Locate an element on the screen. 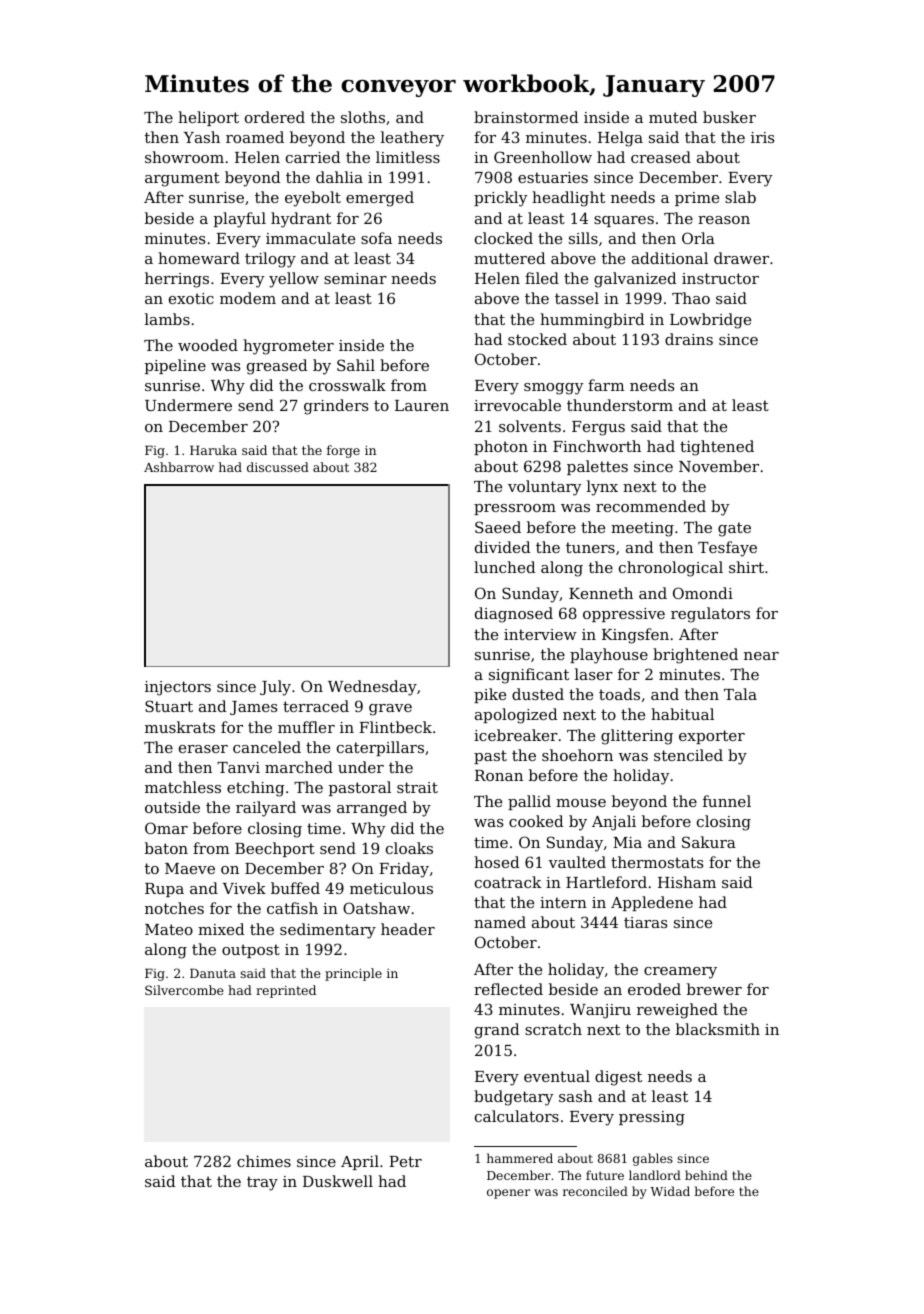  habitual is located at coordinates (682, 714).
